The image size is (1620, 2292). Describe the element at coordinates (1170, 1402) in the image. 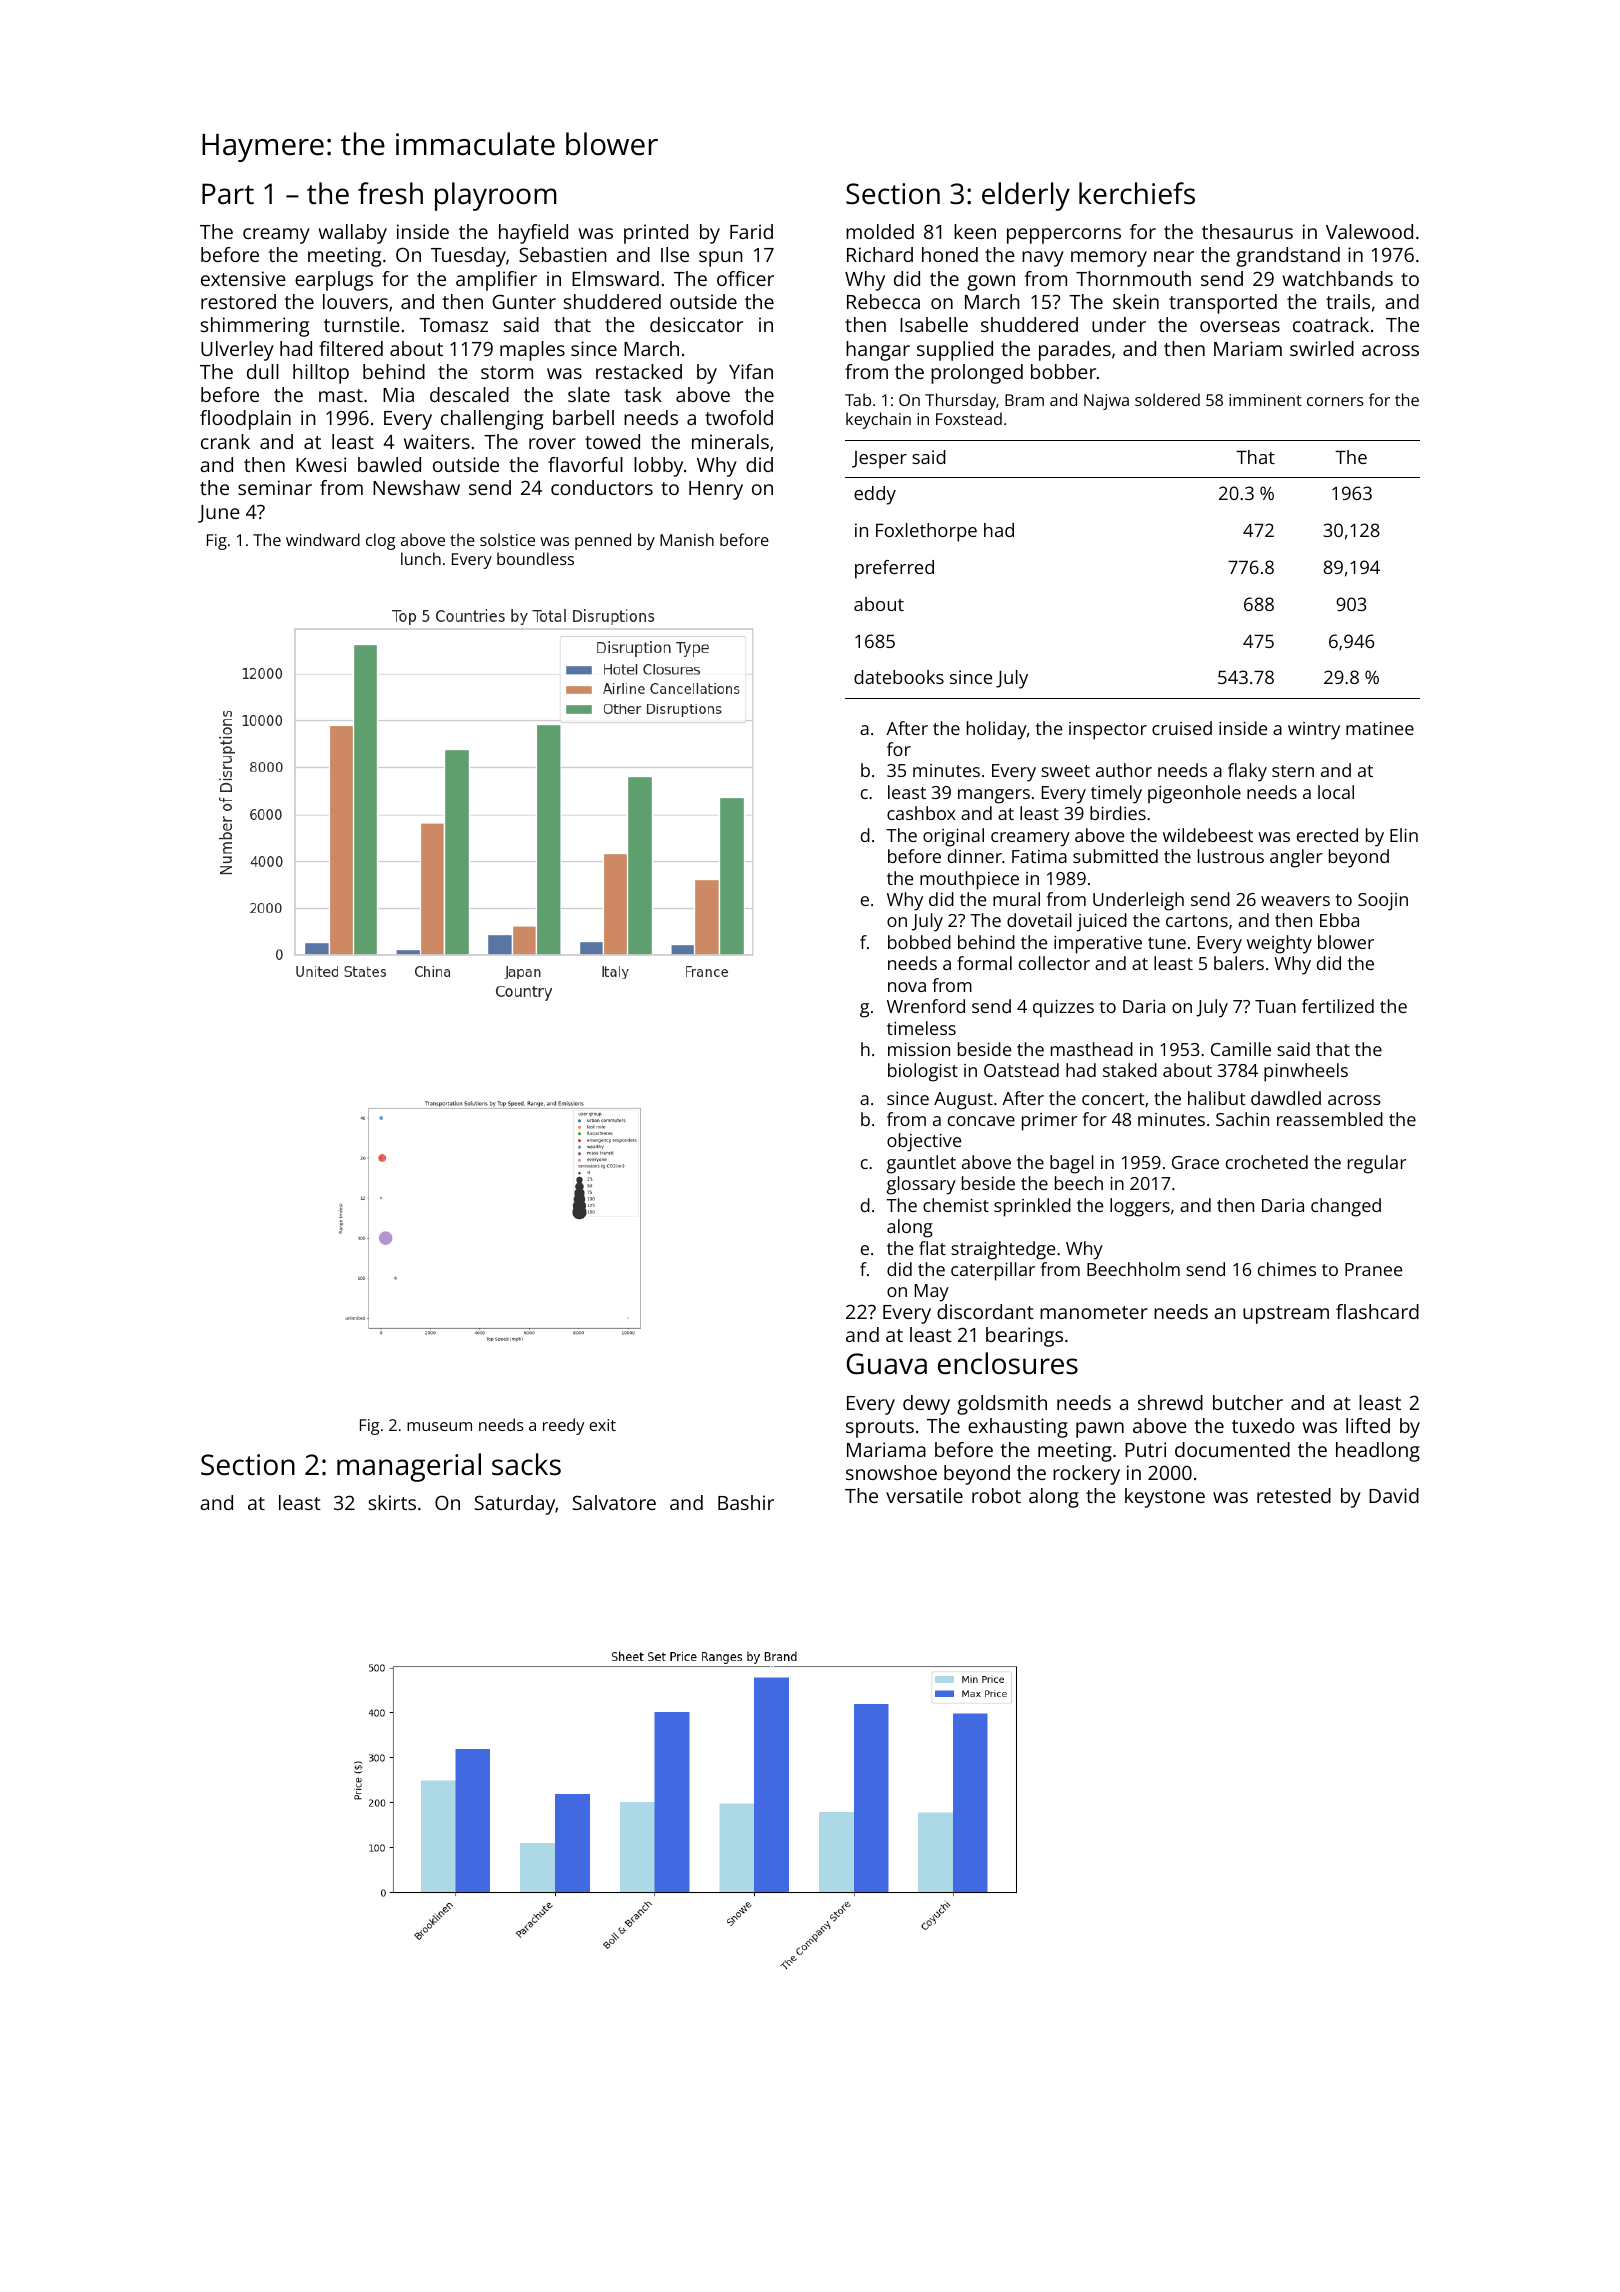

I see `shrewd` at that location.
